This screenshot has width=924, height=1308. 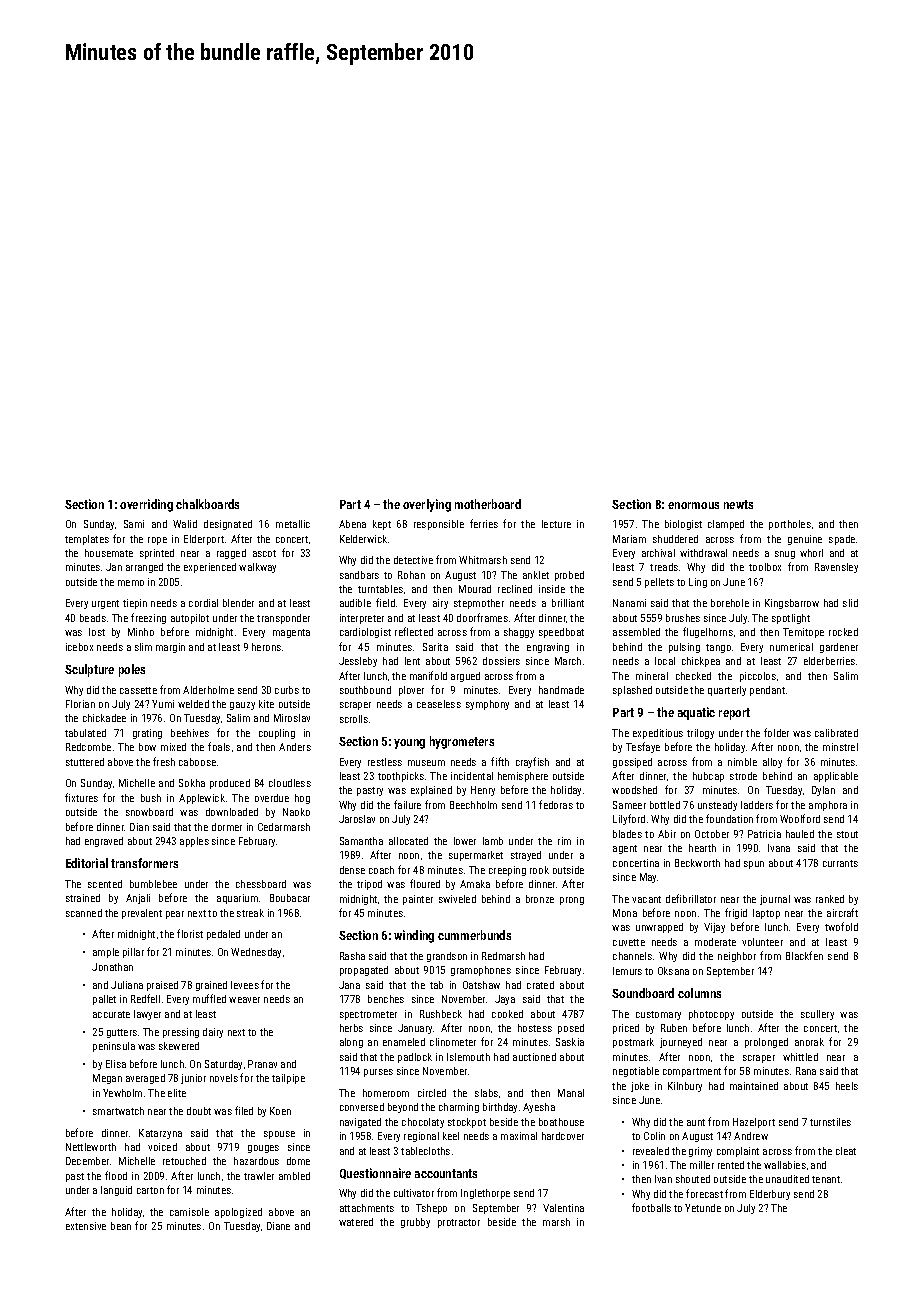 What do you see at coordinates (850, 603) in the screenshot?
I see `slid` at bounding box center [850, 603].
